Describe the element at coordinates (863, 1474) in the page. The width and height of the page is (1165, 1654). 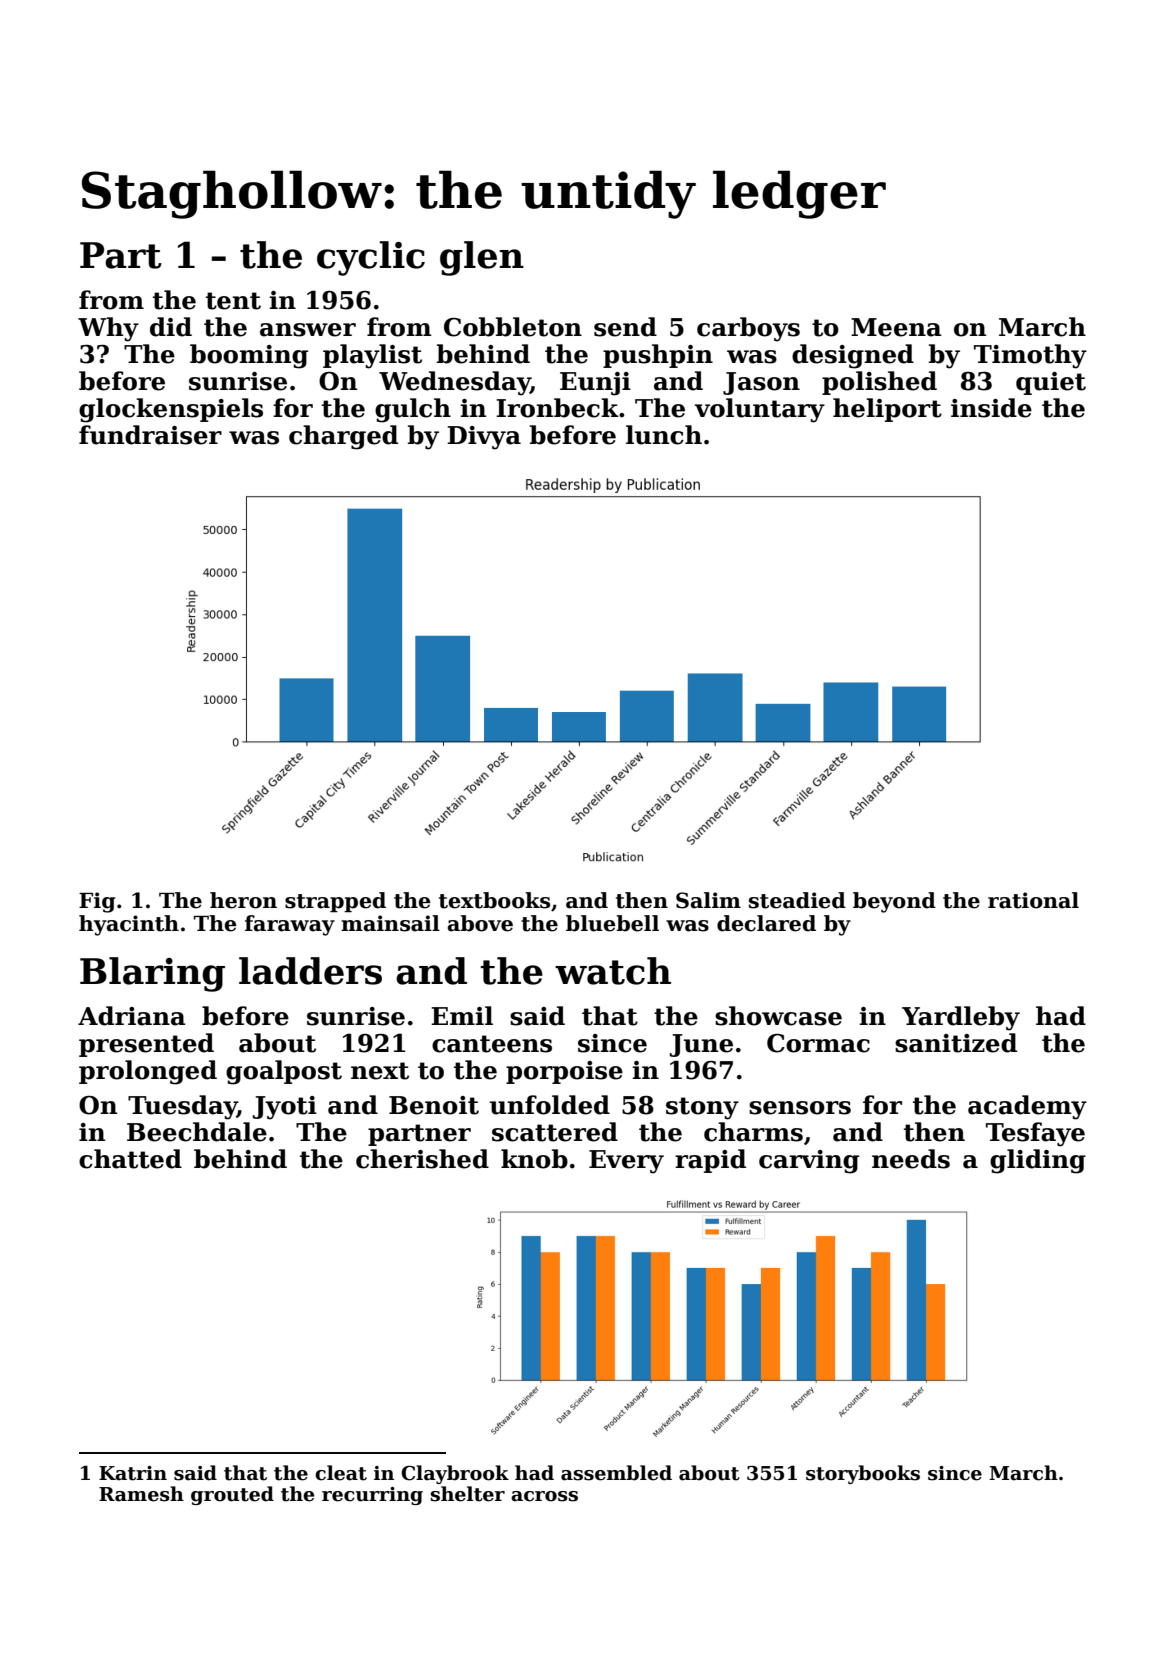
I see `storybooks` at that location.
